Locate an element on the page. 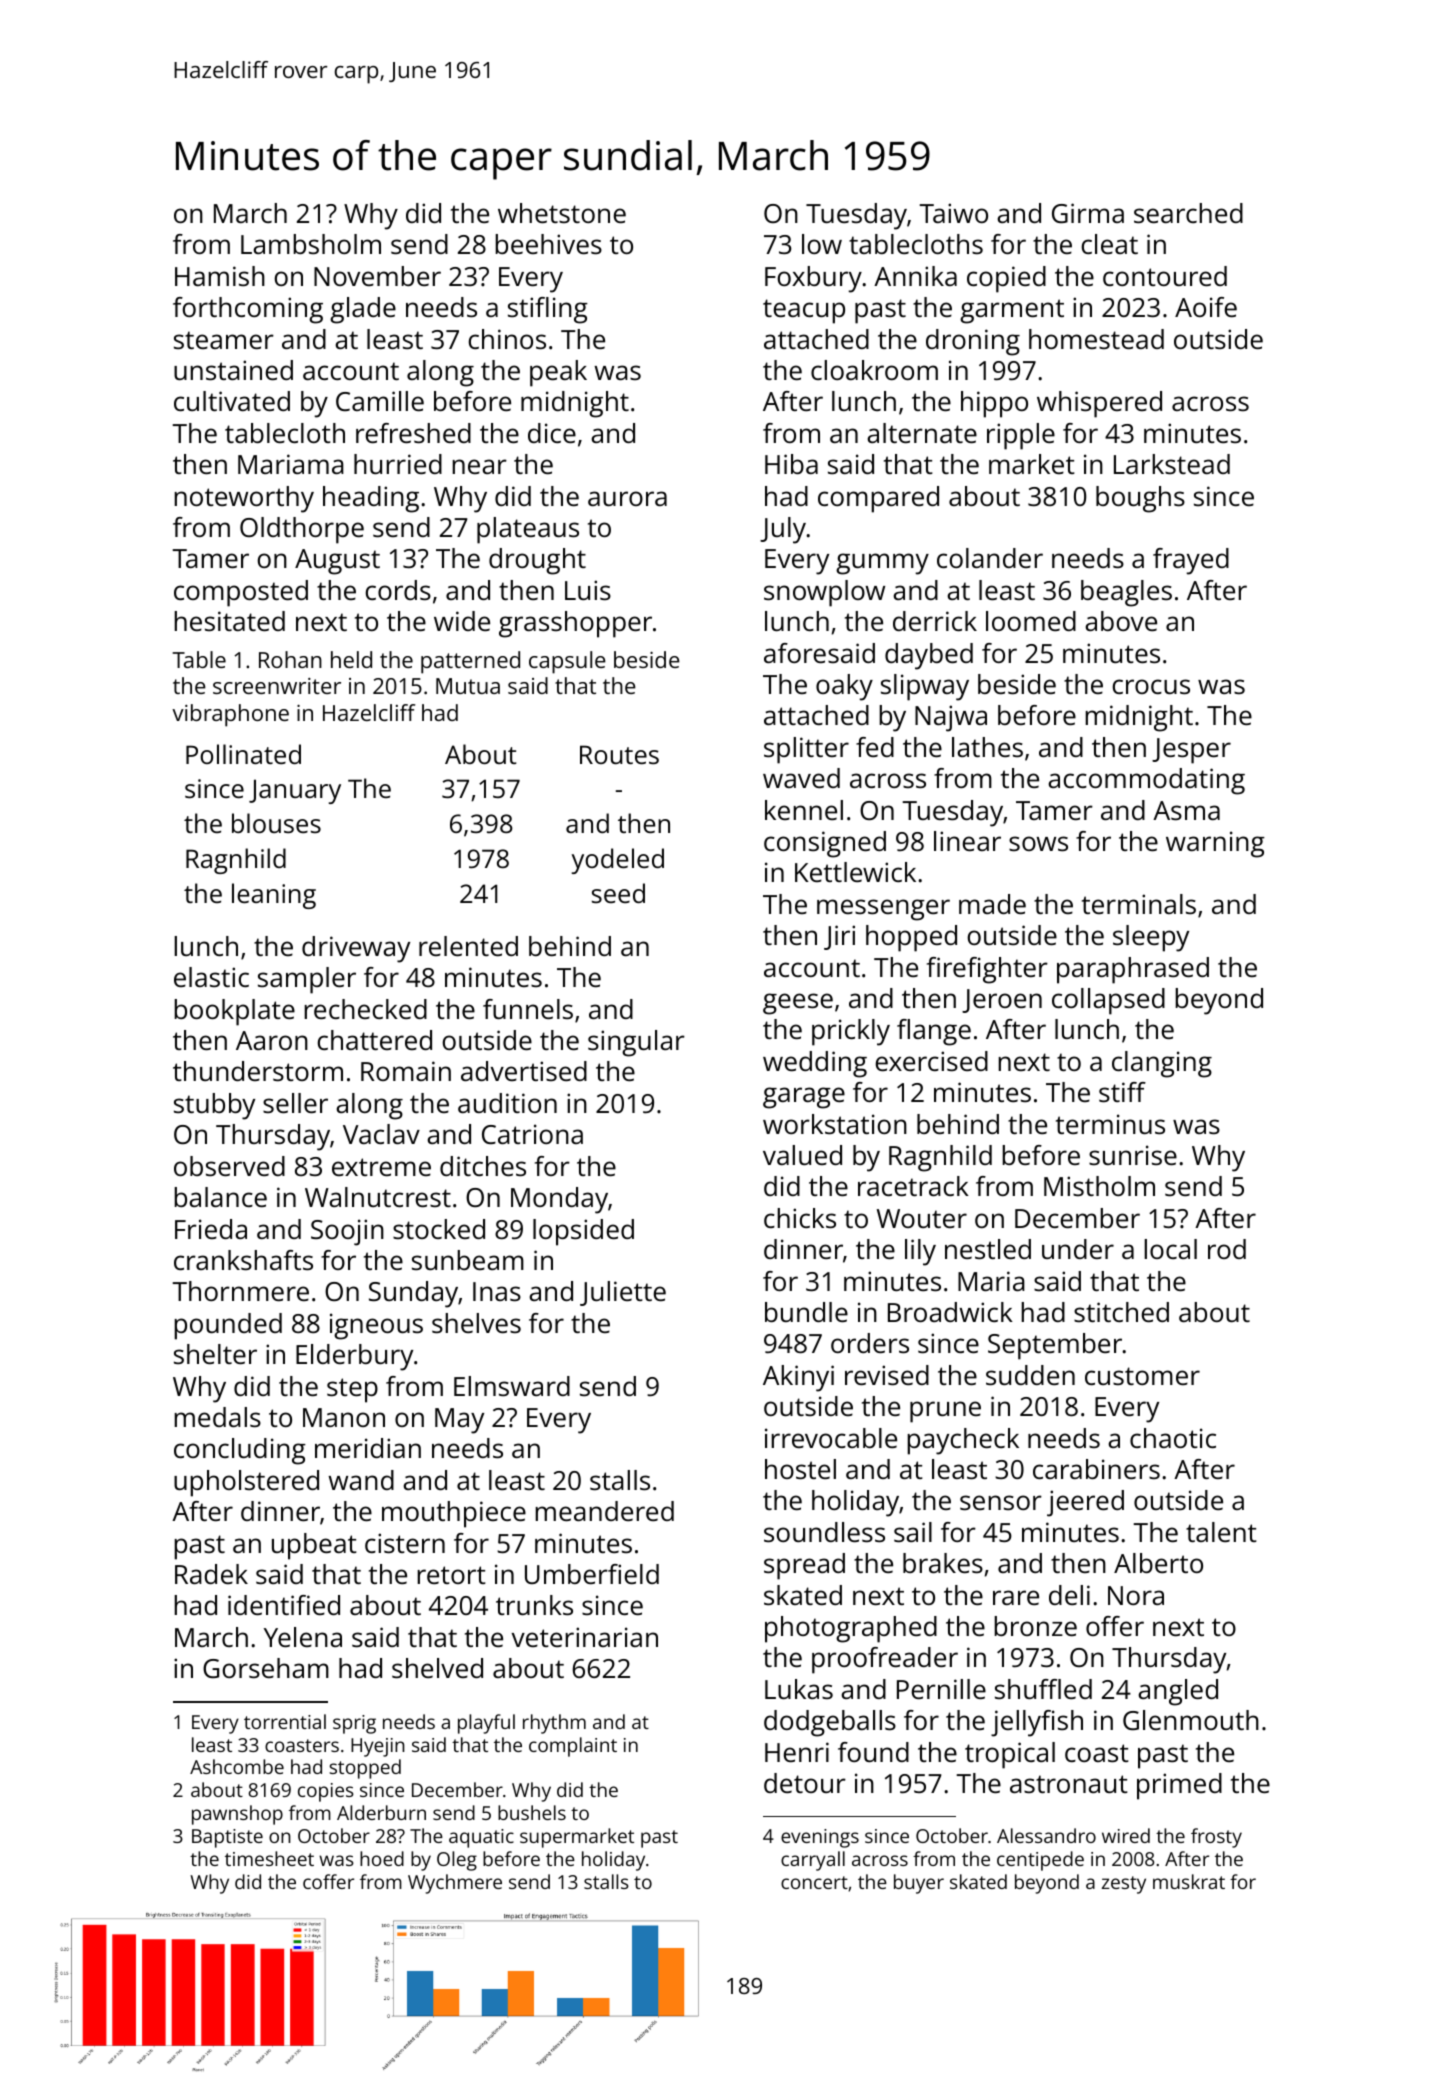 This page has height=2100, width=1450. balance is located at coordinates (220, 1197).
